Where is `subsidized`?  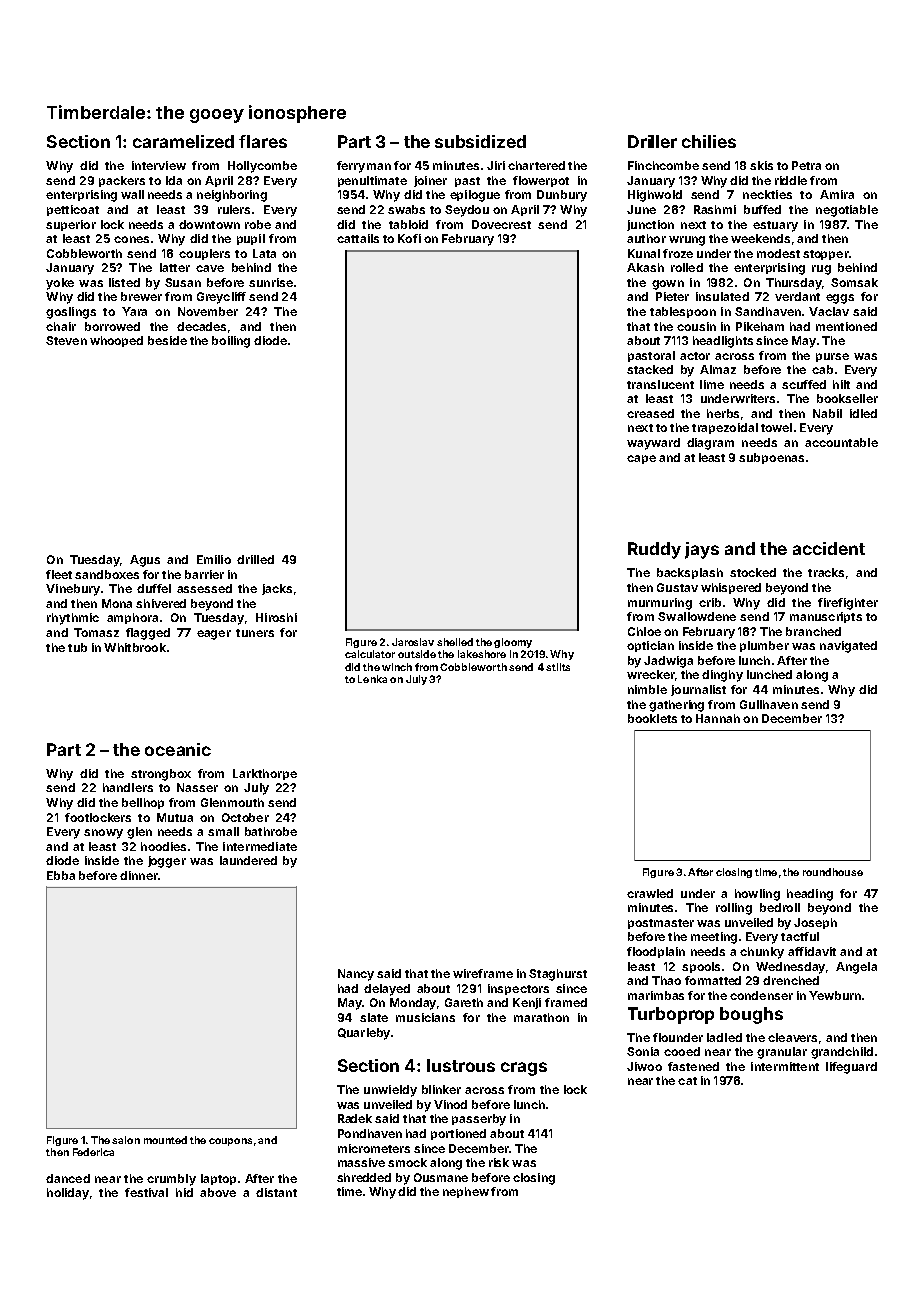
subsidized is located at coordinates (480, 141).
